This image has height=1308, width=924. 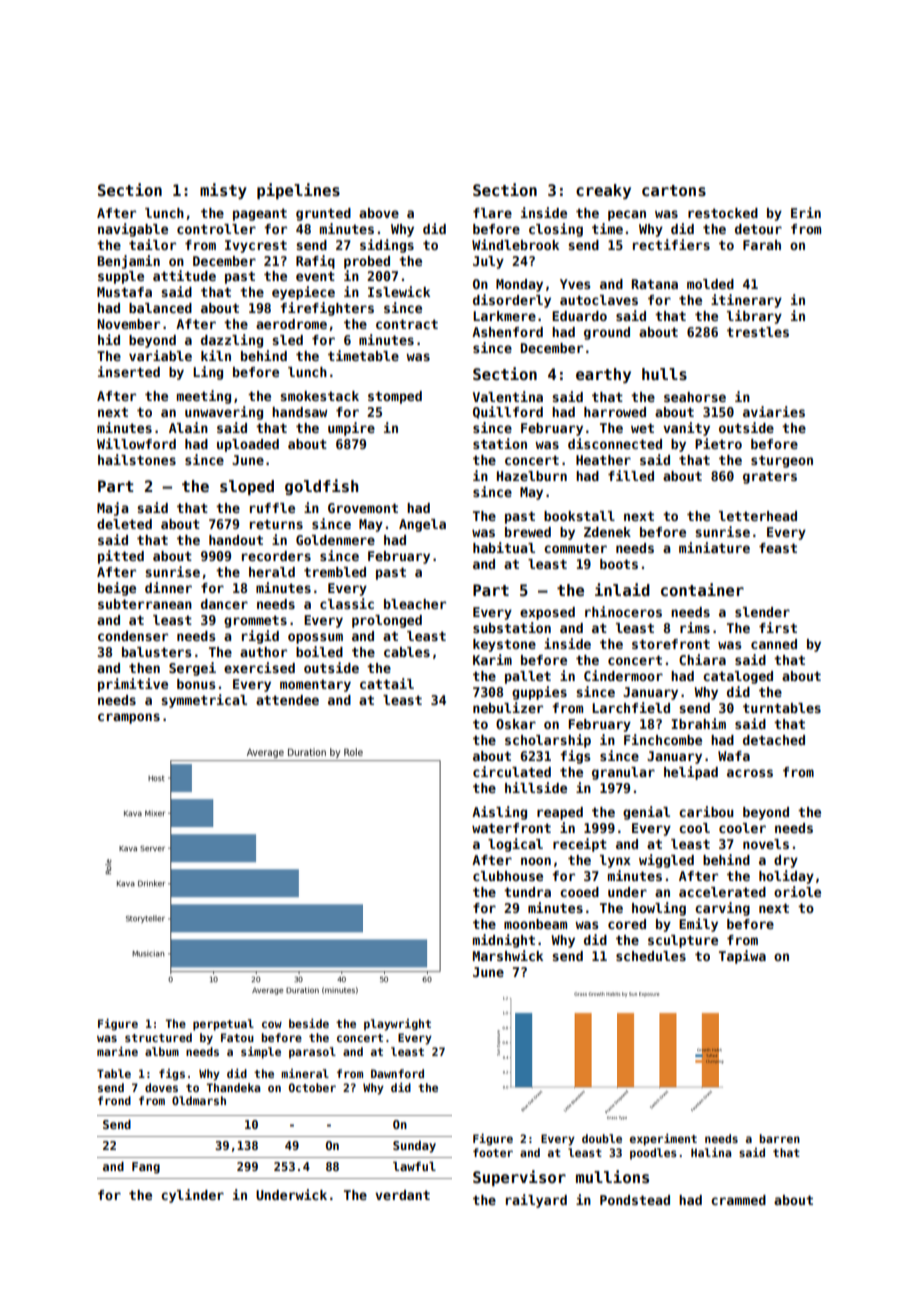 What do you see at coordinates (762, 245) in the image?
I see `Farah` at bounding box center [762, 245].
